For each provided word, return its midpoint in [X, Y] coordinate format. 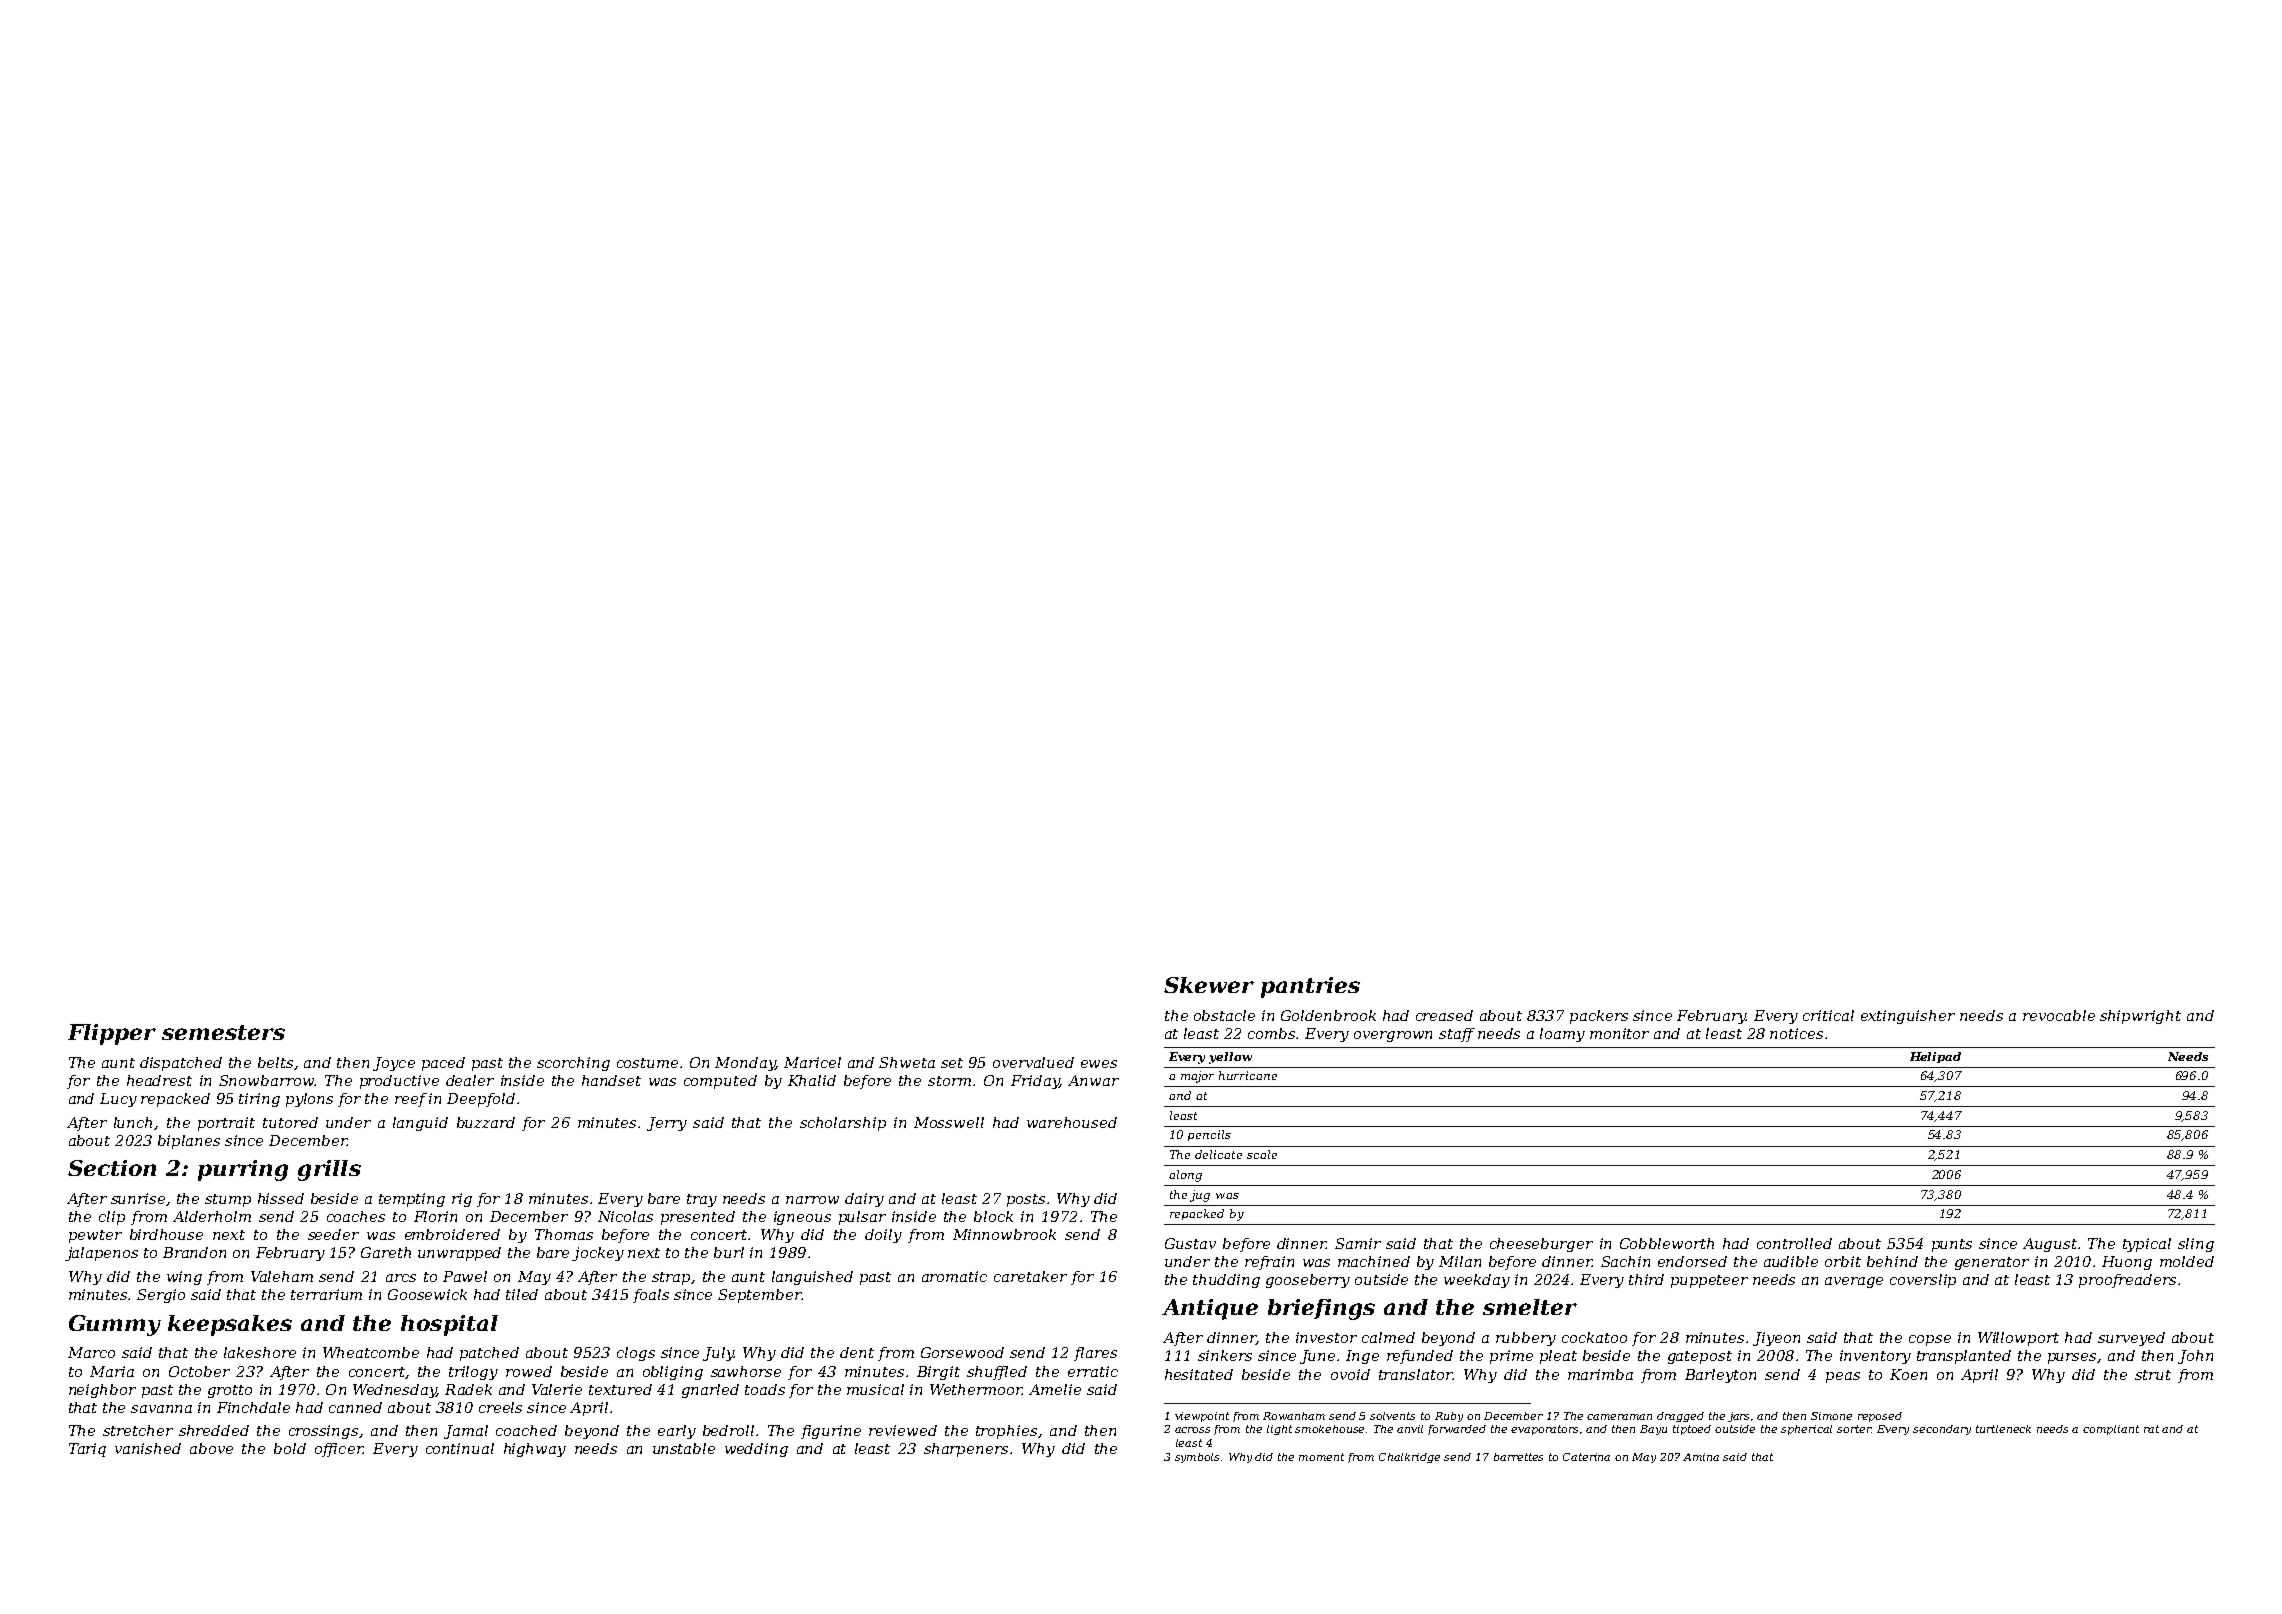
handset [611, 1080]
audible [1791, 1261]
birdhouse [166, 1234]
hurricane [1248, 1075]
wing [184, 1278]
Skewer [1209, 985]
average [1854, 1282]
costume [647, 1063]
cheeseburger [1541, 1245]
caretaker [1030, 1276]
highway [535, 1450]
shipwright [2140, 1017]
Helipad [1935, 1057]
